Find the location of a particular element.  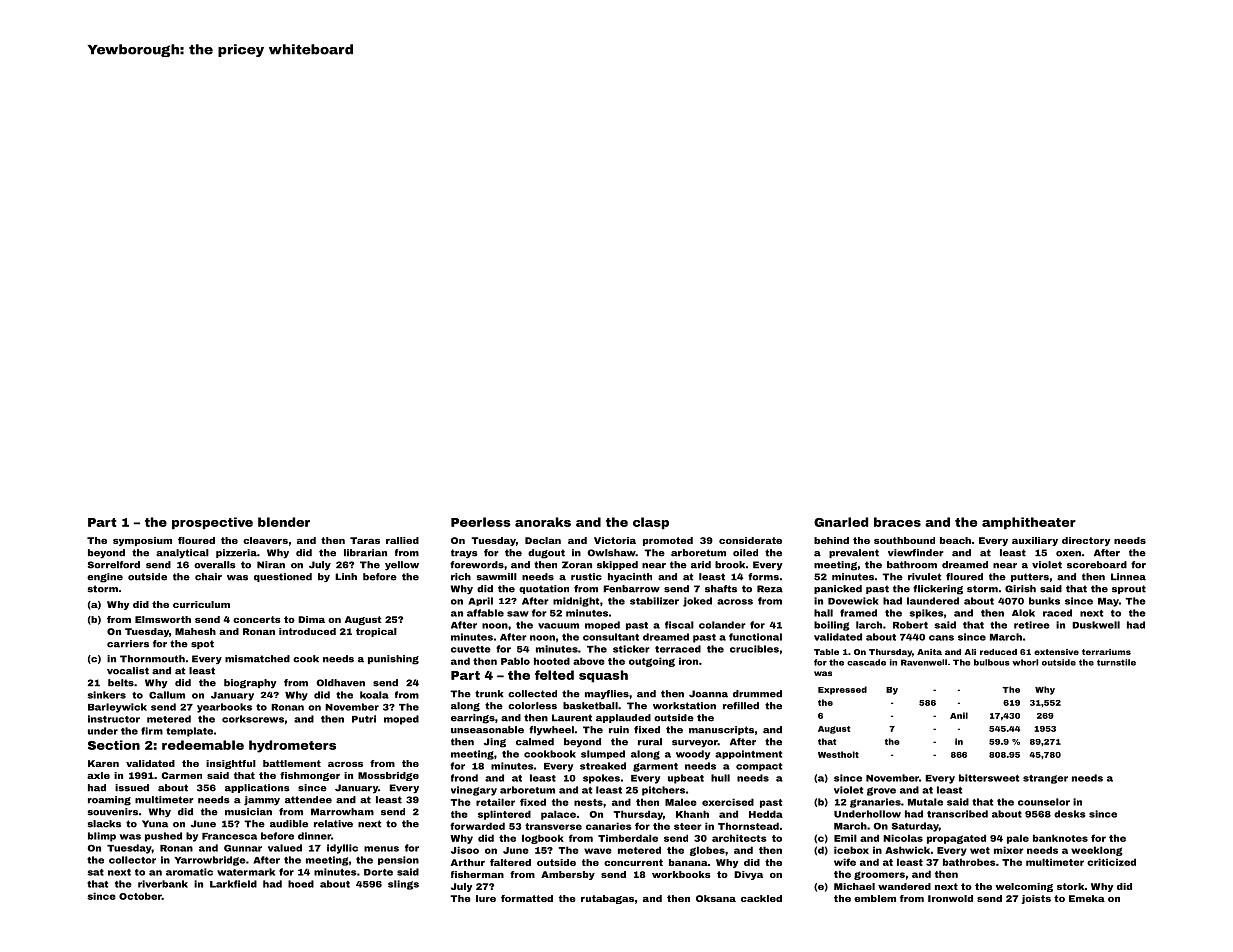

October is located at coordinates (140, 896).
